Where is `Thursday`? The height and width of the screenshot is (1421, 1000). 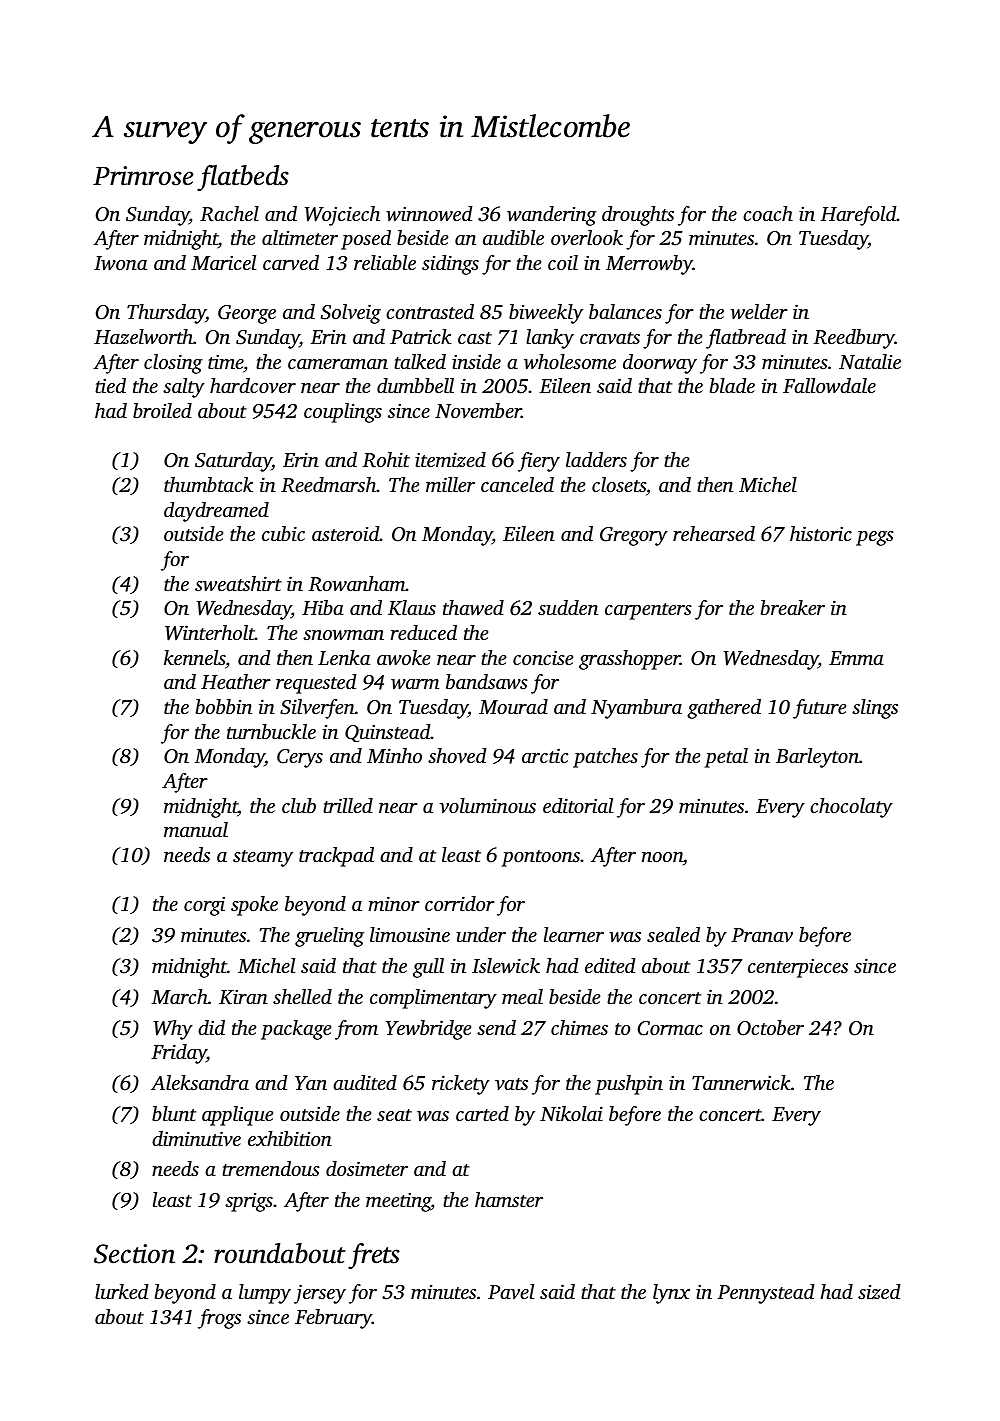
Thursday is located at coordinates (166, 314).
